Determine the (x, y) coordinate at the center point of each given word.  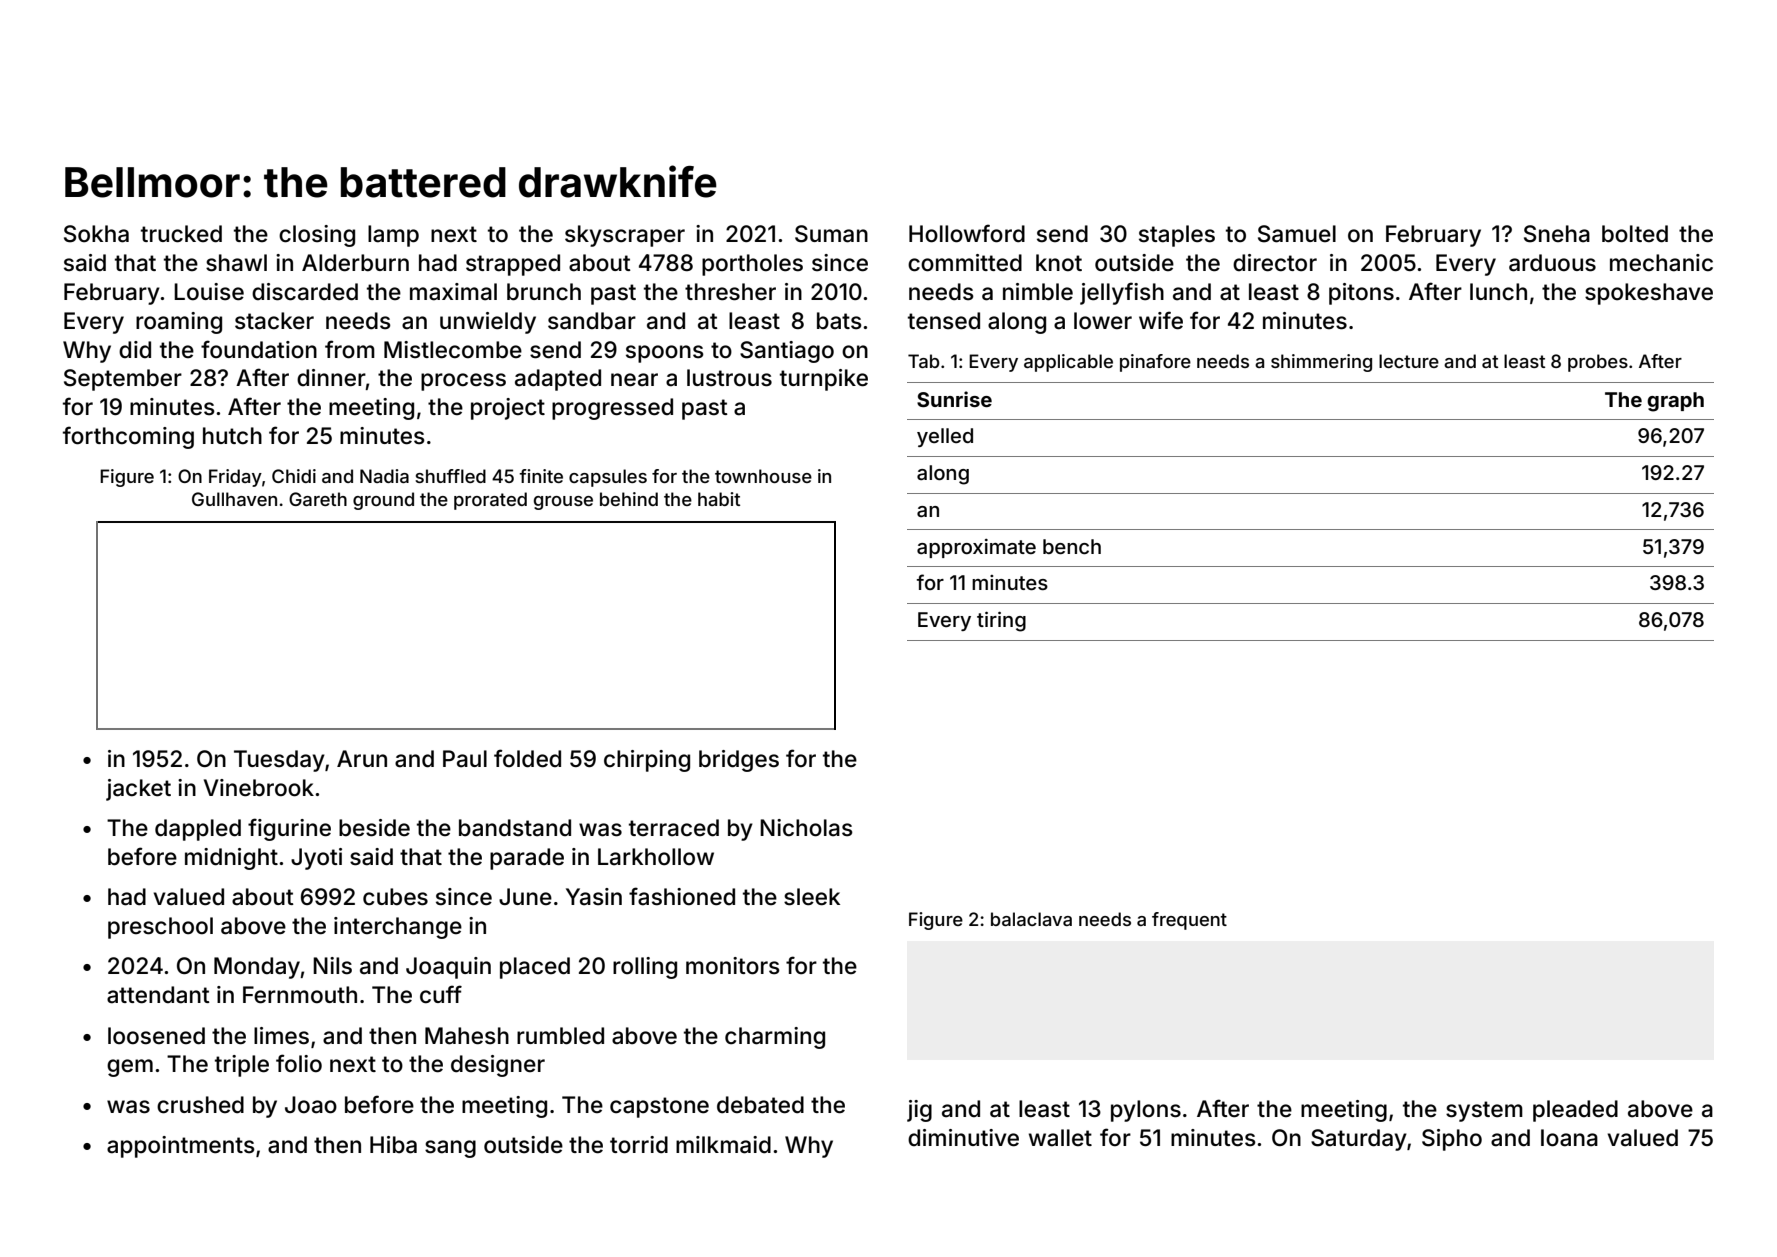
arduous (1552, 263)
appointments (181, 1147)
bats (839, 321)
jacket (138, 790)
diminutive (963, 1138)
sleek (812, 897)
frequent (1189, 921)
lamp (393, 236)
